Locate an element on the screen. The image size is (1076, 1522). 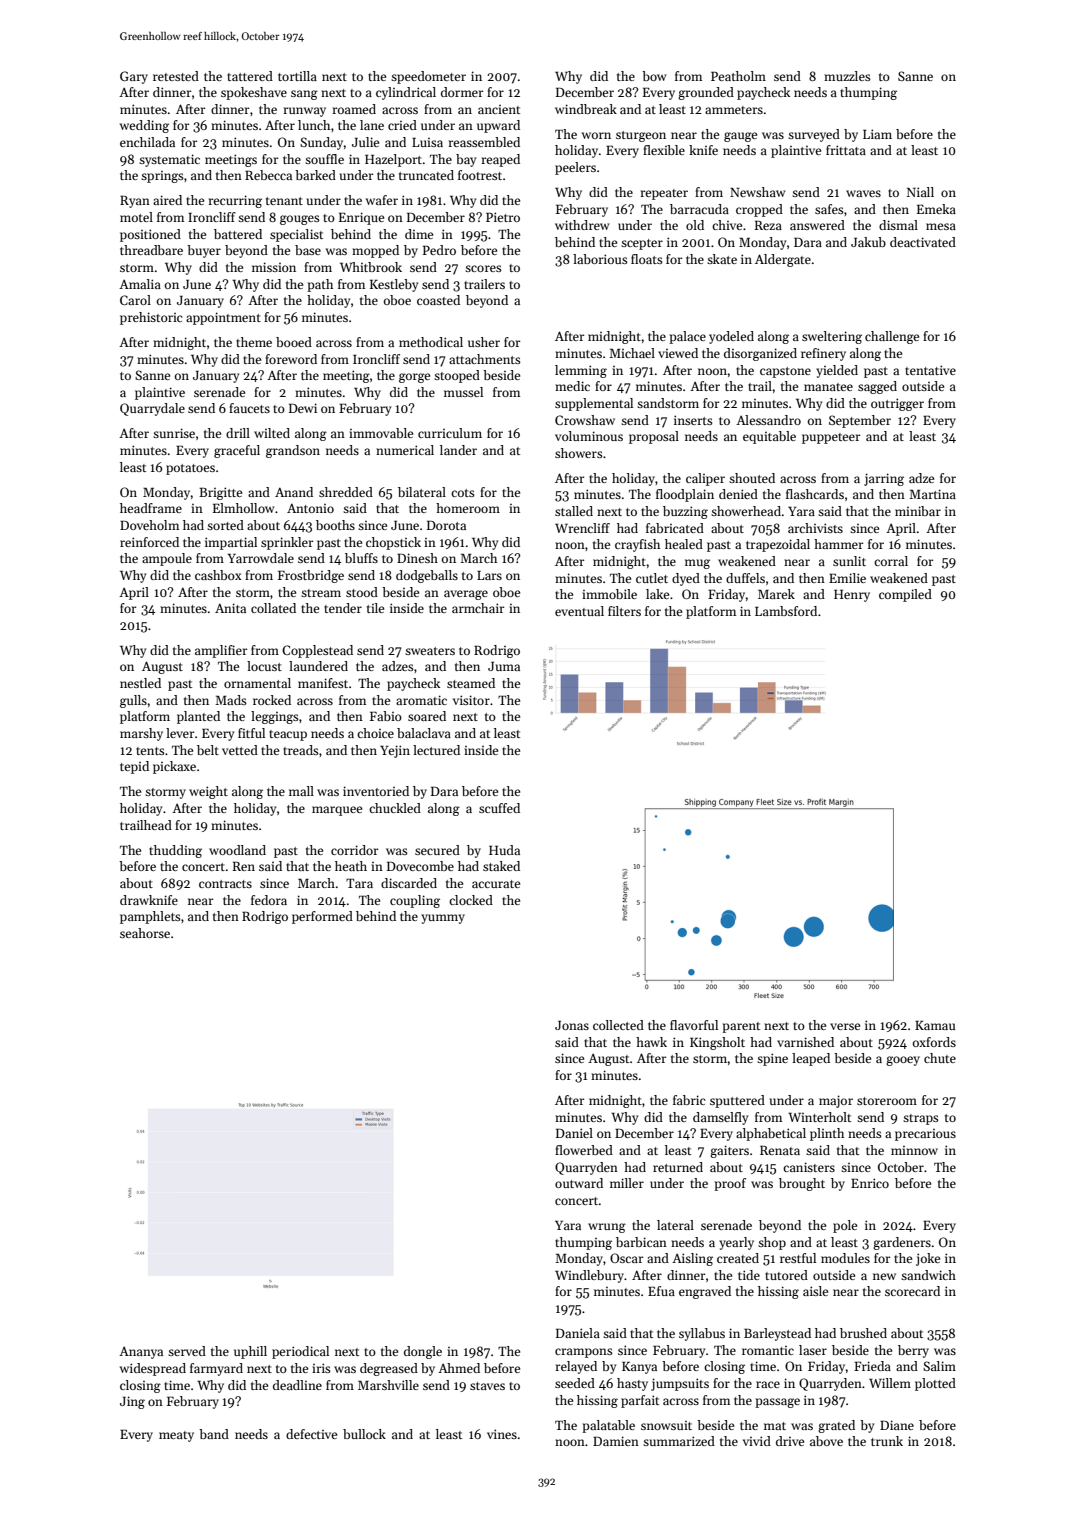
ampoule is located at coordinates (167, 559).
